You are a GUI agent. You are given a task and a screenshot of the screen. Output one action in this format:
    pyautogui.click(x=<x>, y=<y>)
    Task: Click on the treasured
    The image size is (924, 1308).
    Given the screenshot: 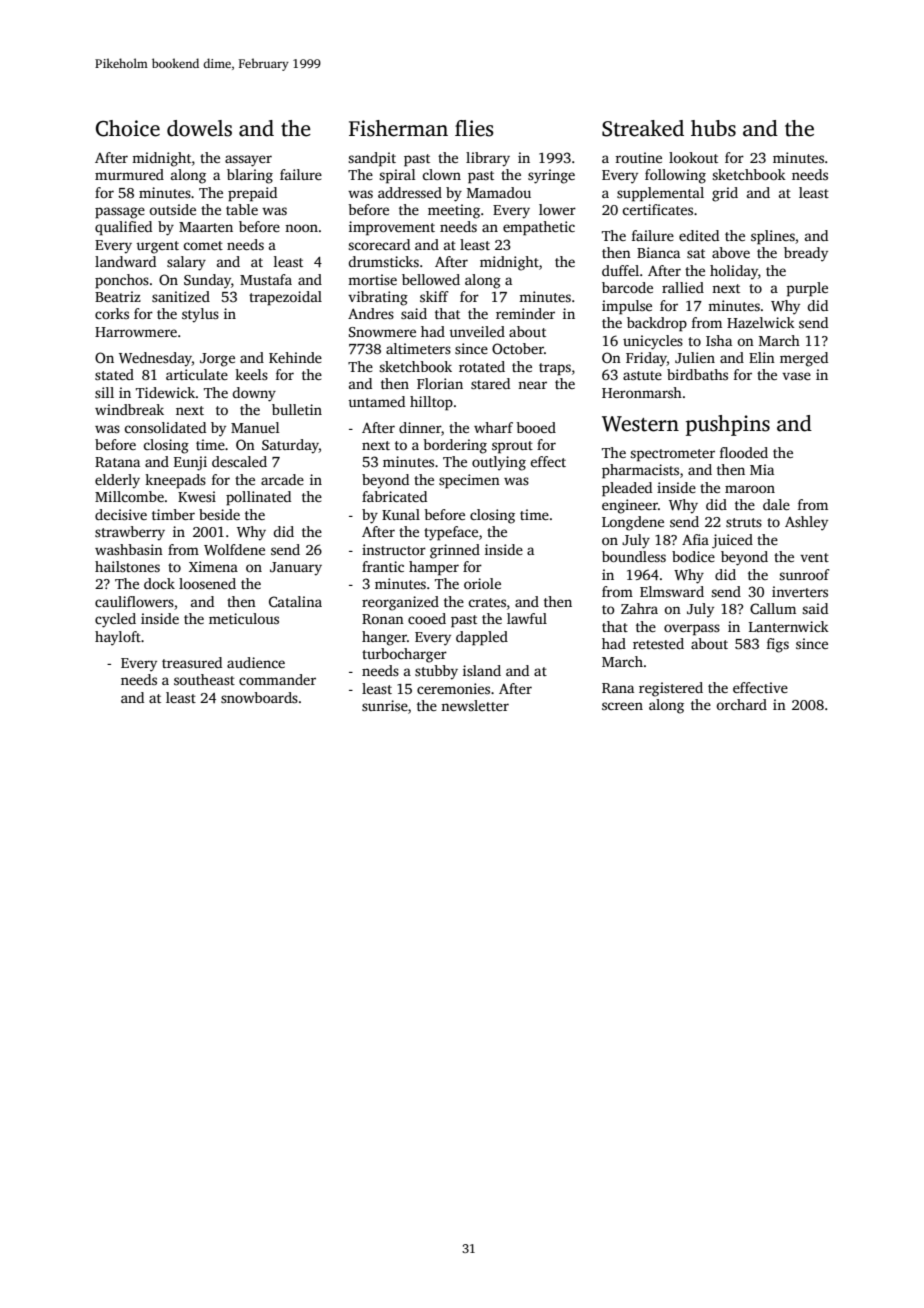 What is the action you would take?
    pyautogui.click(x=192, y=662)
